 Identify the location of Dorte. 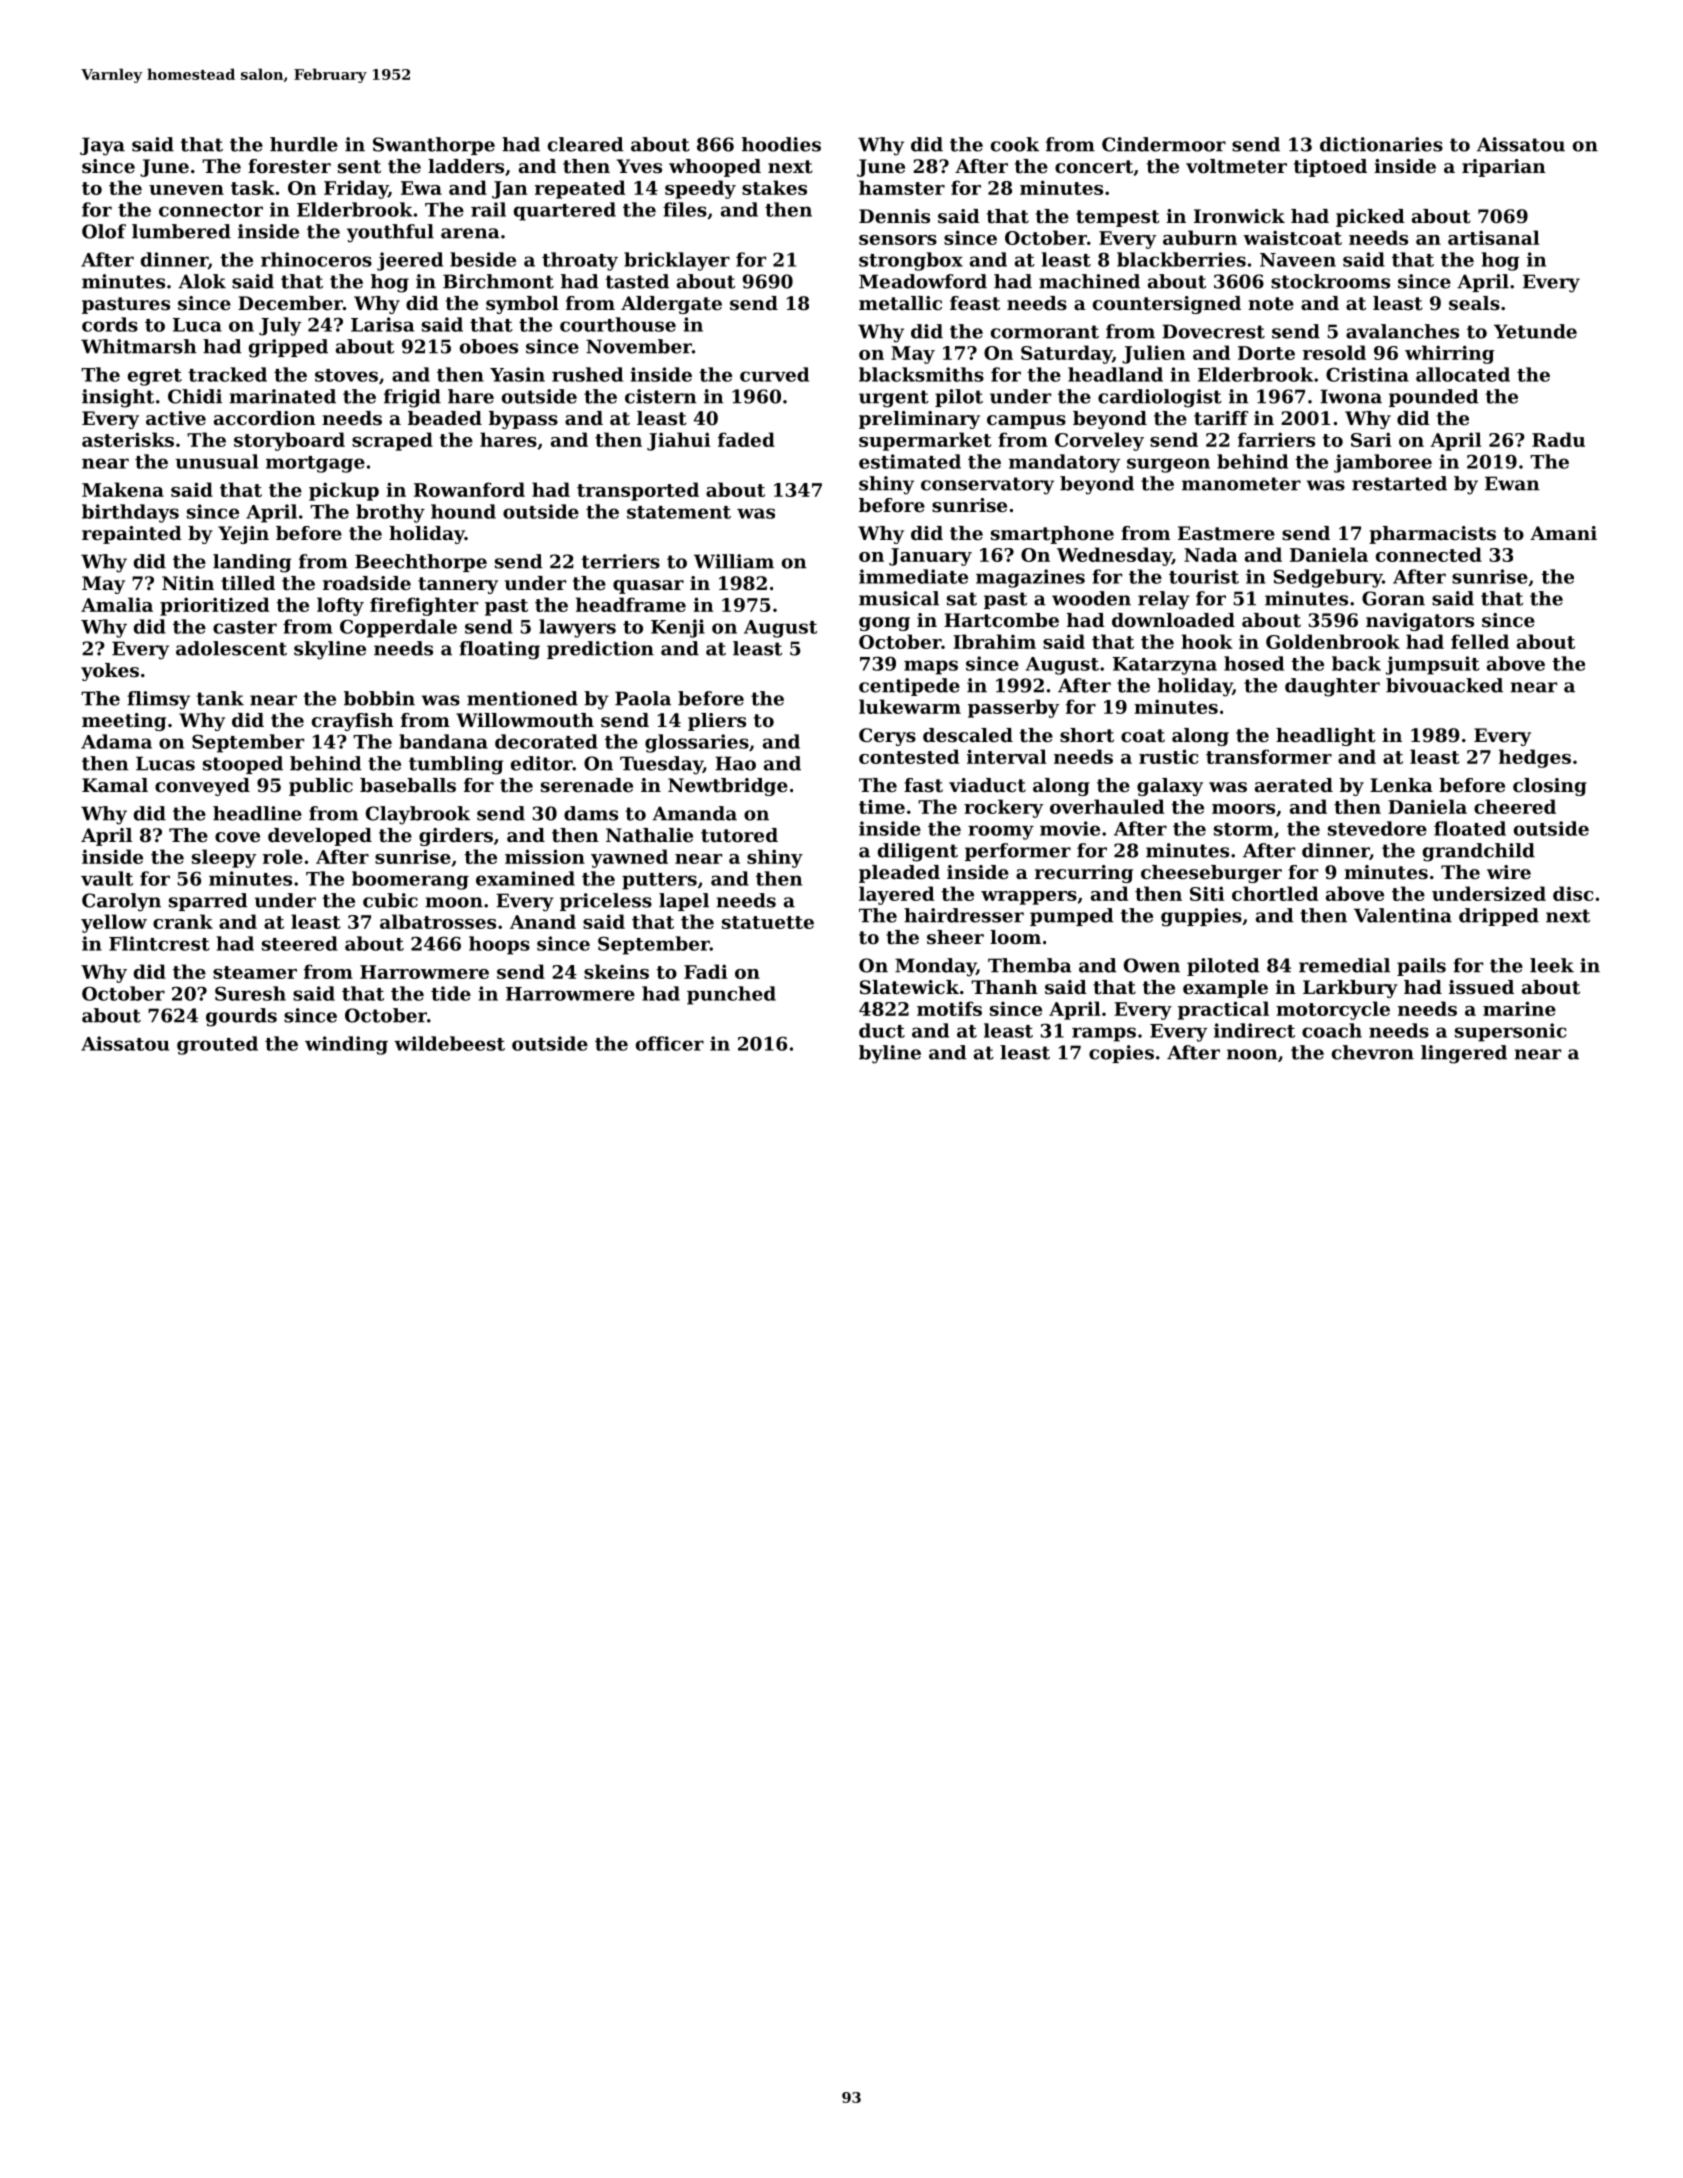
(1266, 353).
